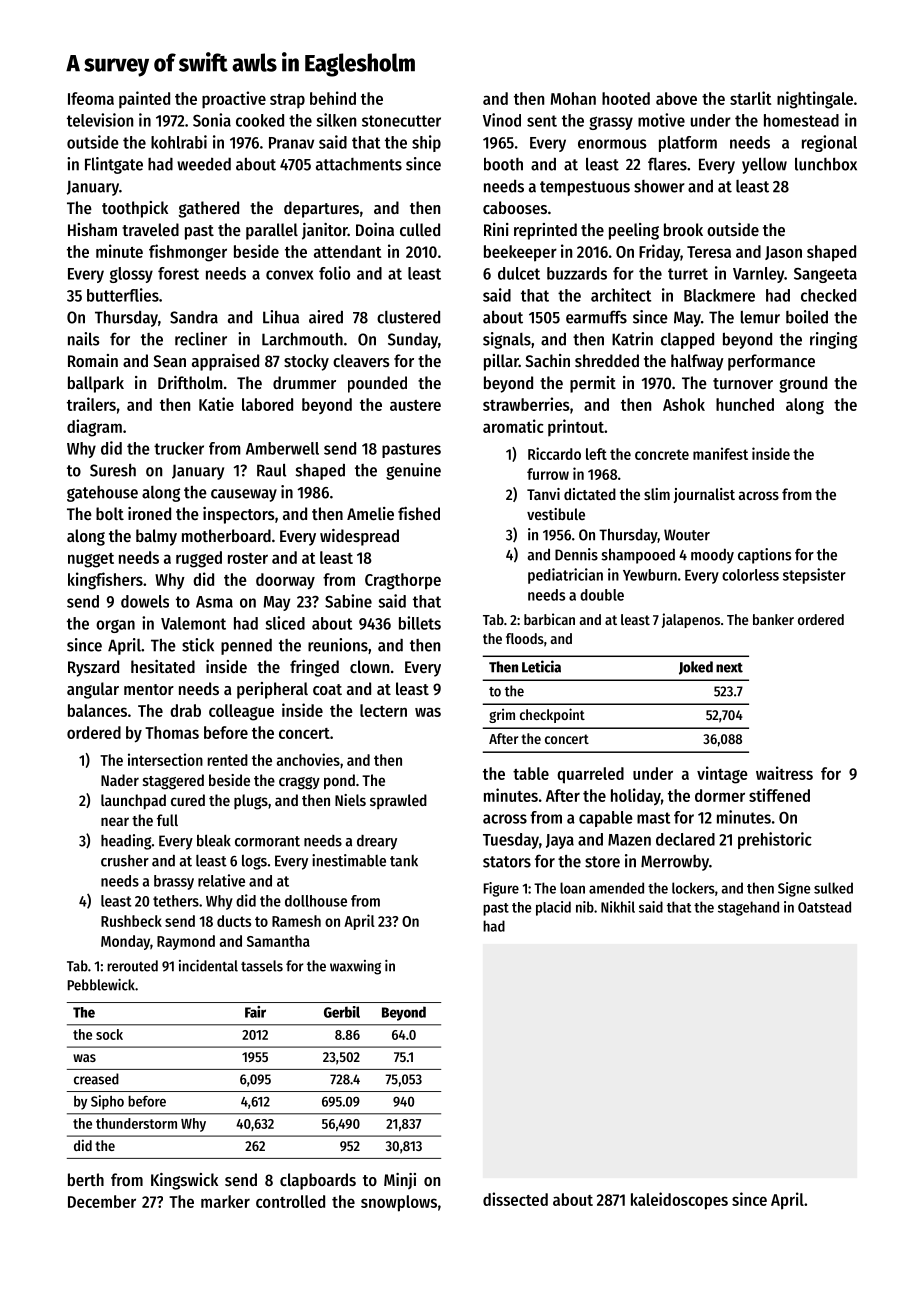 This screenshot has height=1314, width=924. I want to click on Joked, so click(696, 668).
